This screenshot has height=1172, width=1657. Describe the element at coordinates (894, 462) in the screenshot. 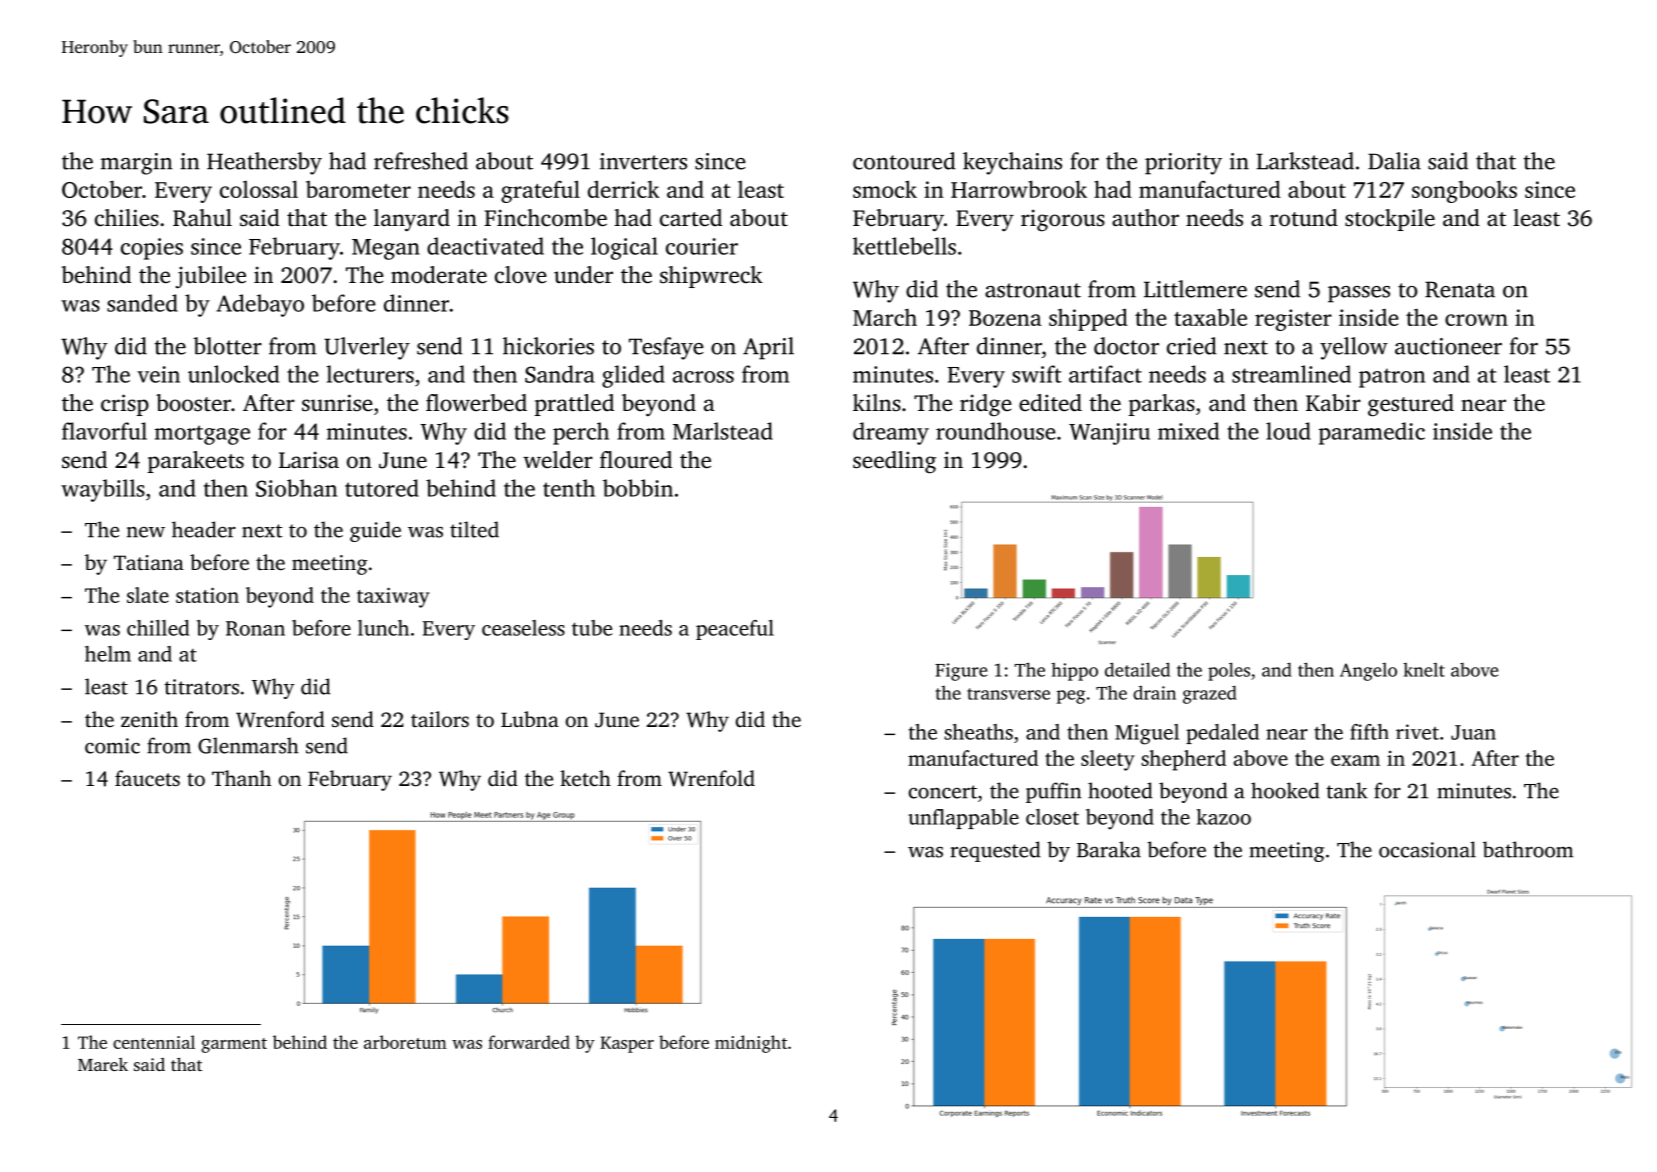

I see `seedling` at that location.
